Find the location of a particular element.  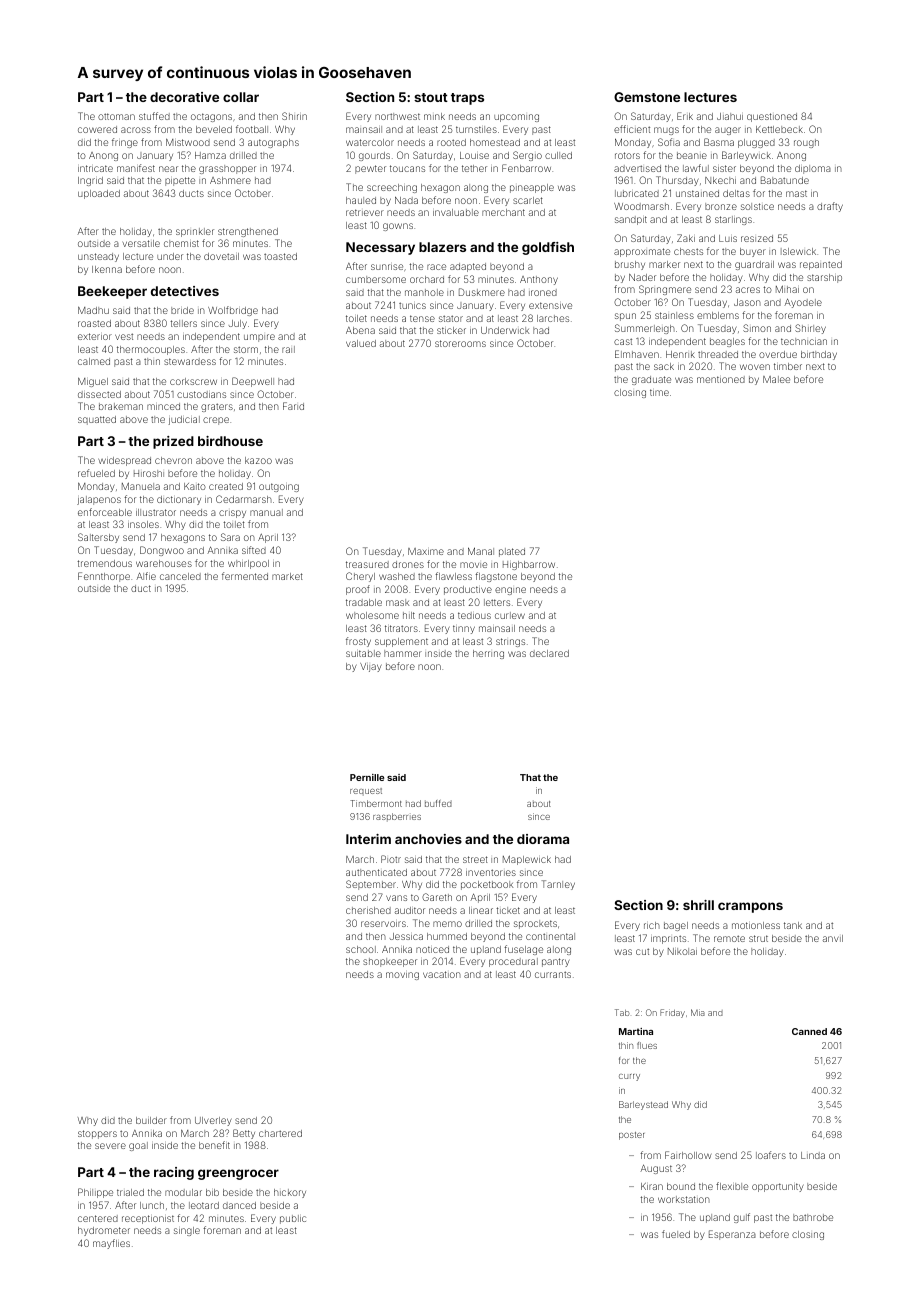

Alfie is located at coordinates (146, 576).
